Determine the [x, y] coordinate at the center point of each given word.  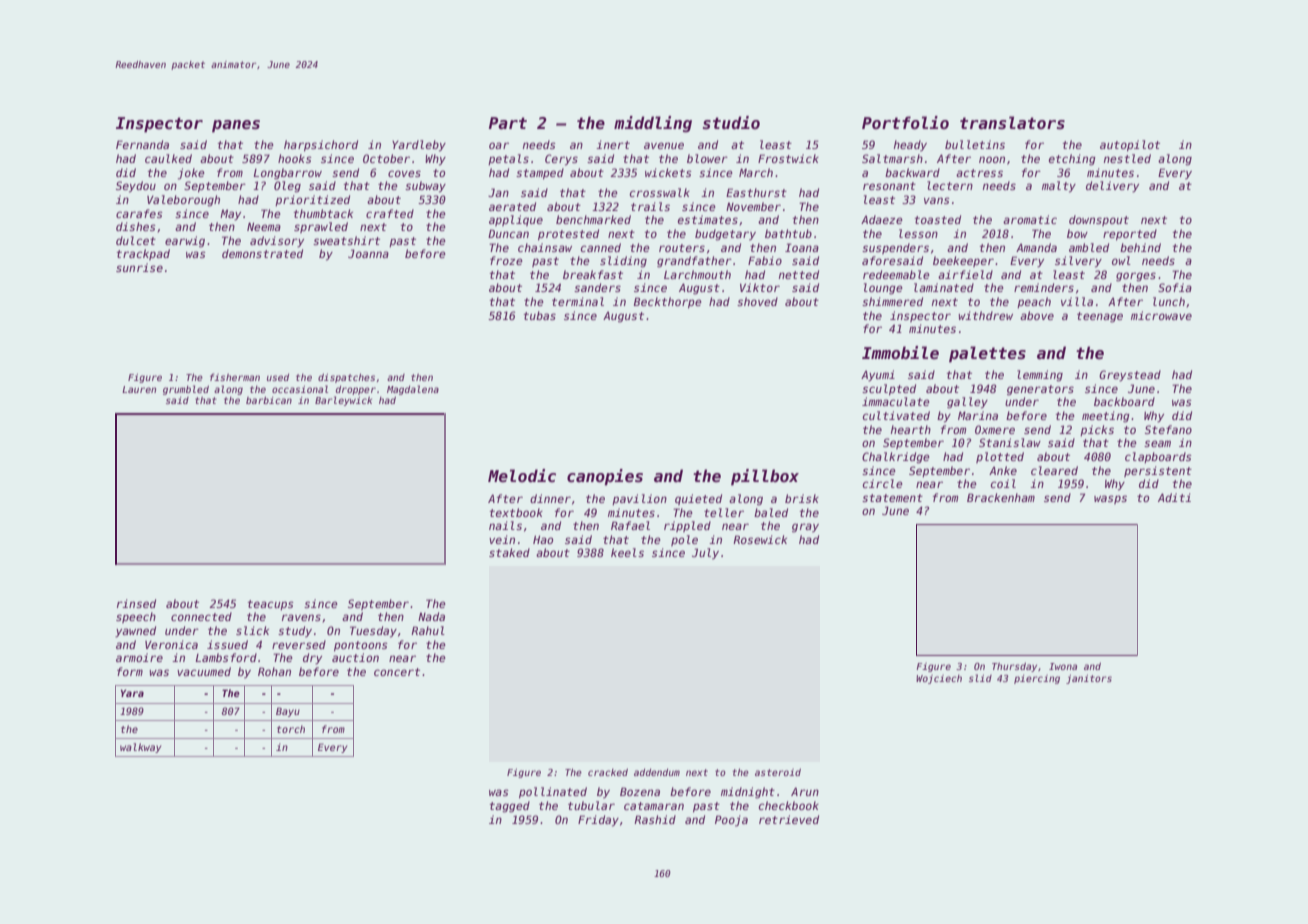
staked [509, 552]
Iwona [1063, 666]
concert [397, 672]
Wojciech [939, 679]
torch [291, 729]
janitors [1089, 679]
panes [236, 126]
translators [1012, 123]
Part [508, 123]
